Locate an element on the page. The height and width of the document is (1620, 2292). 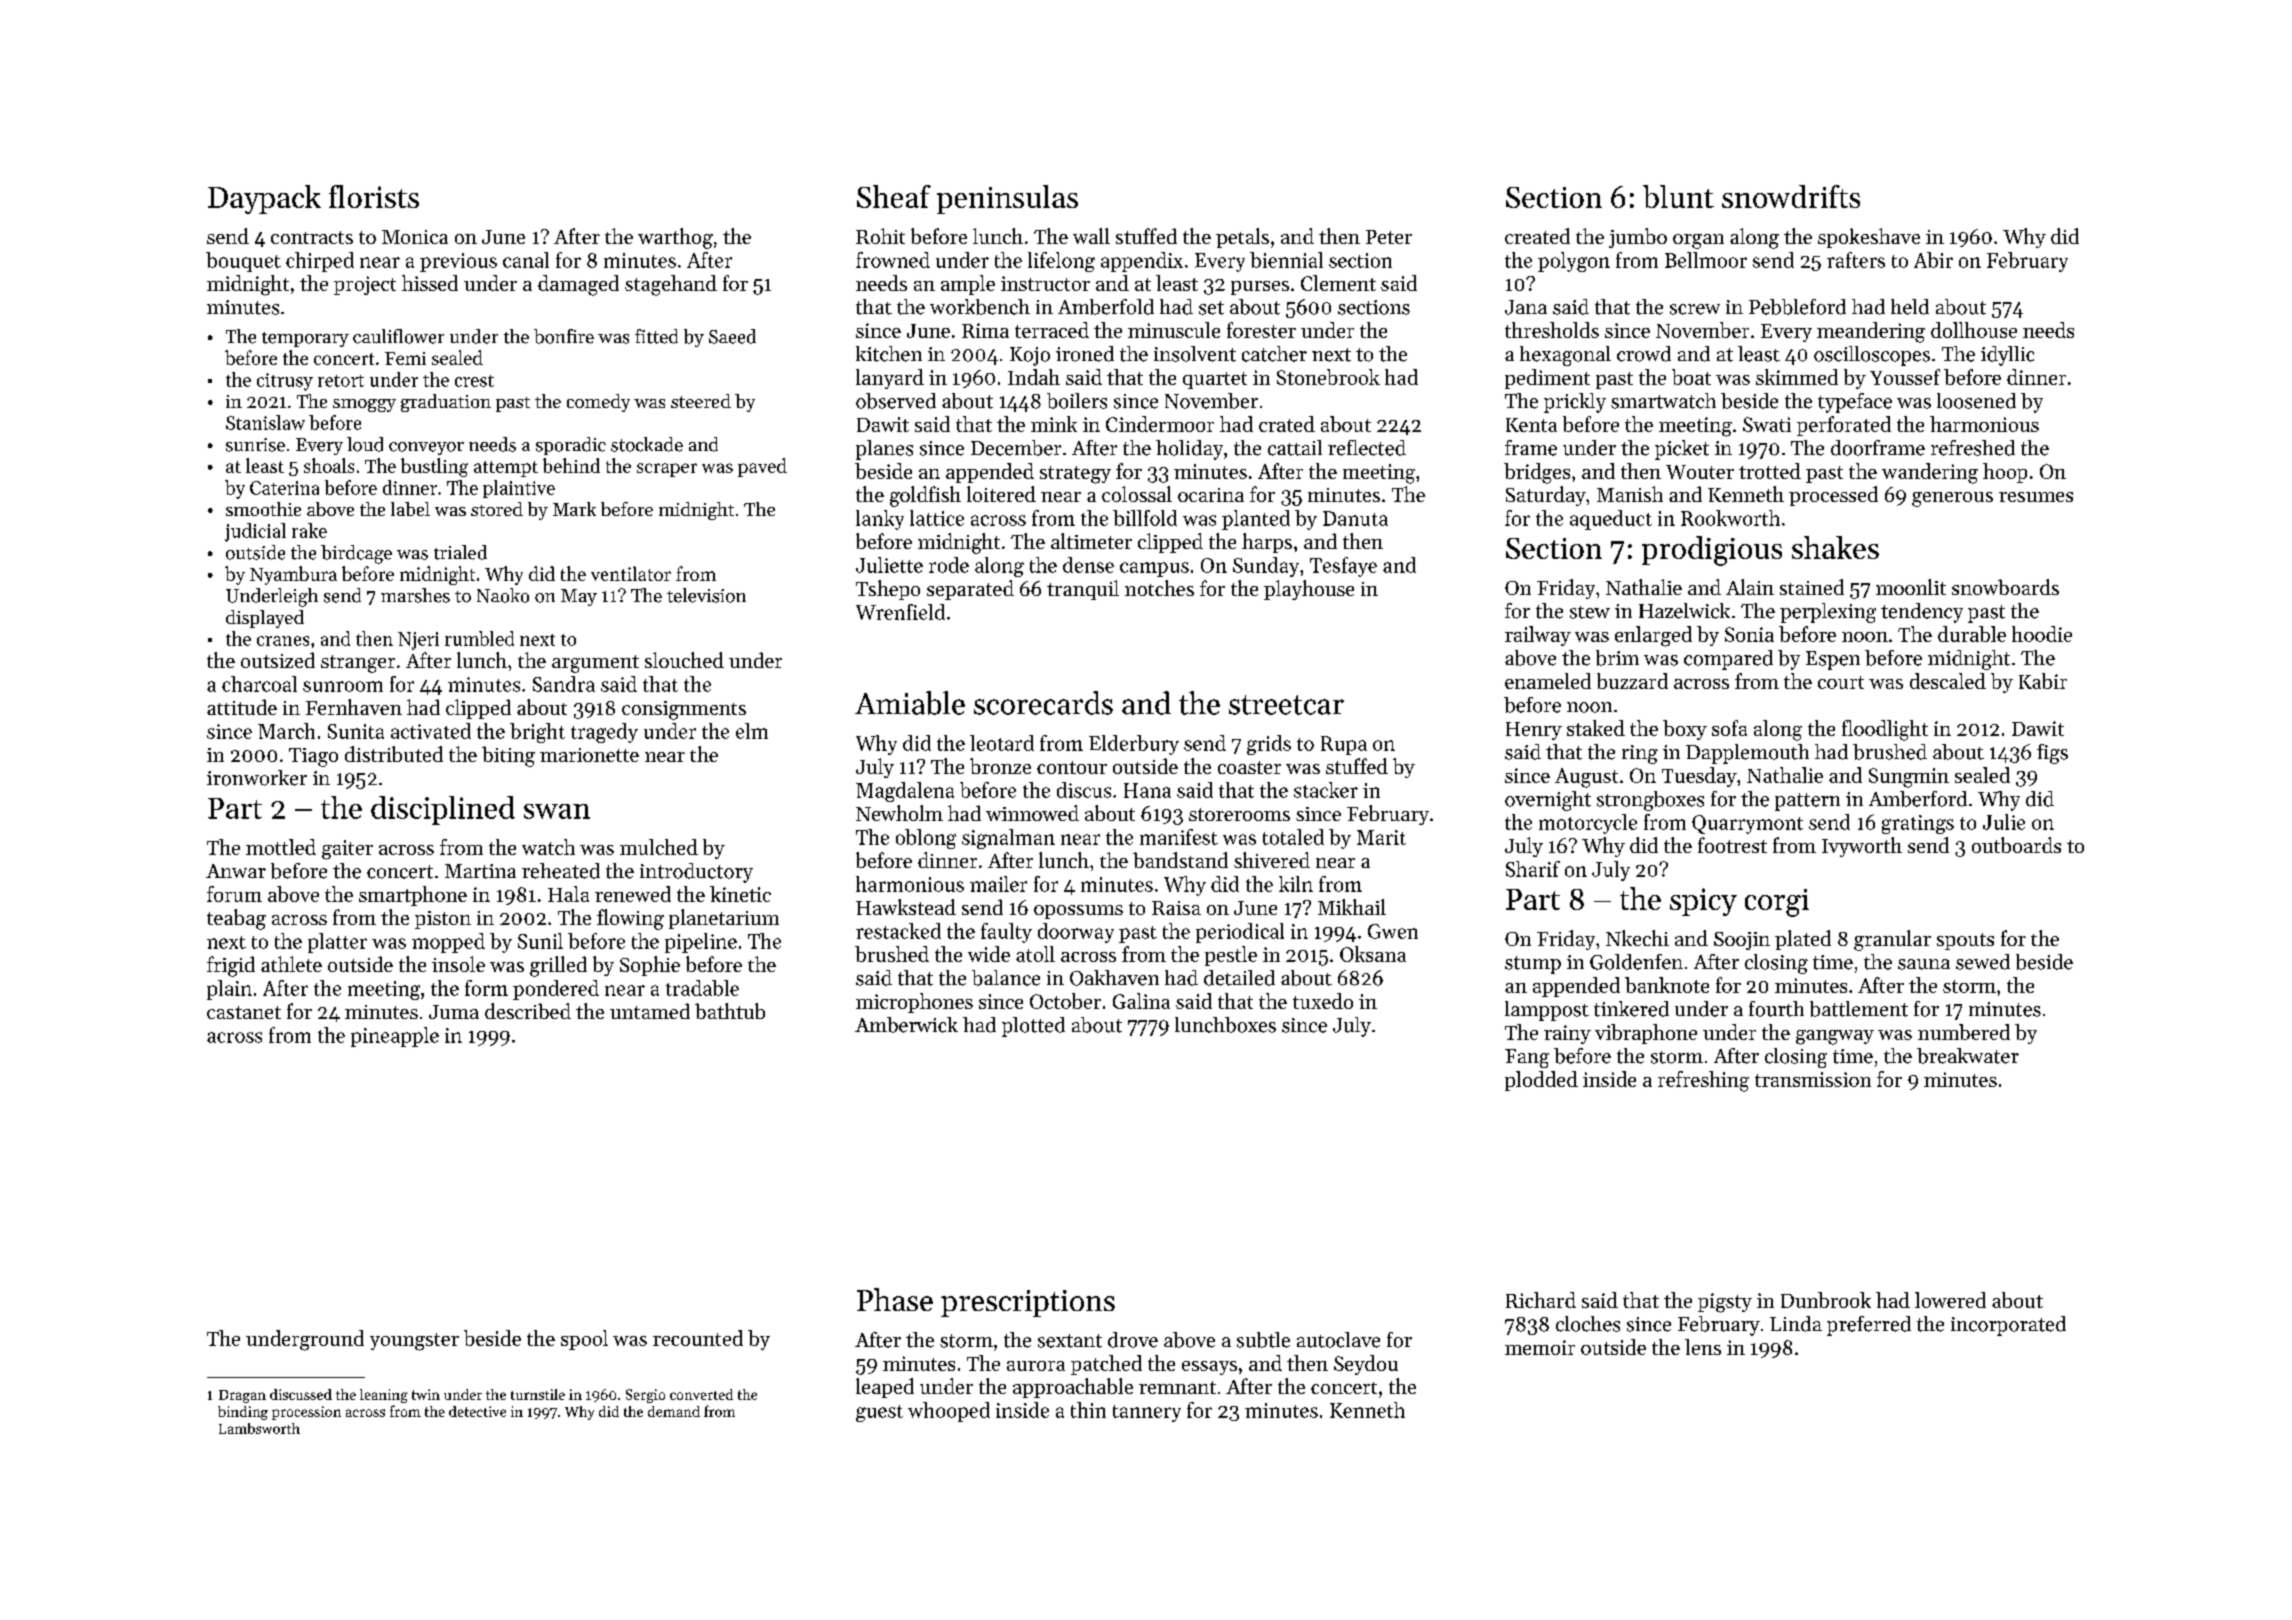
lowered is located at coordinates (1950, 1300).
